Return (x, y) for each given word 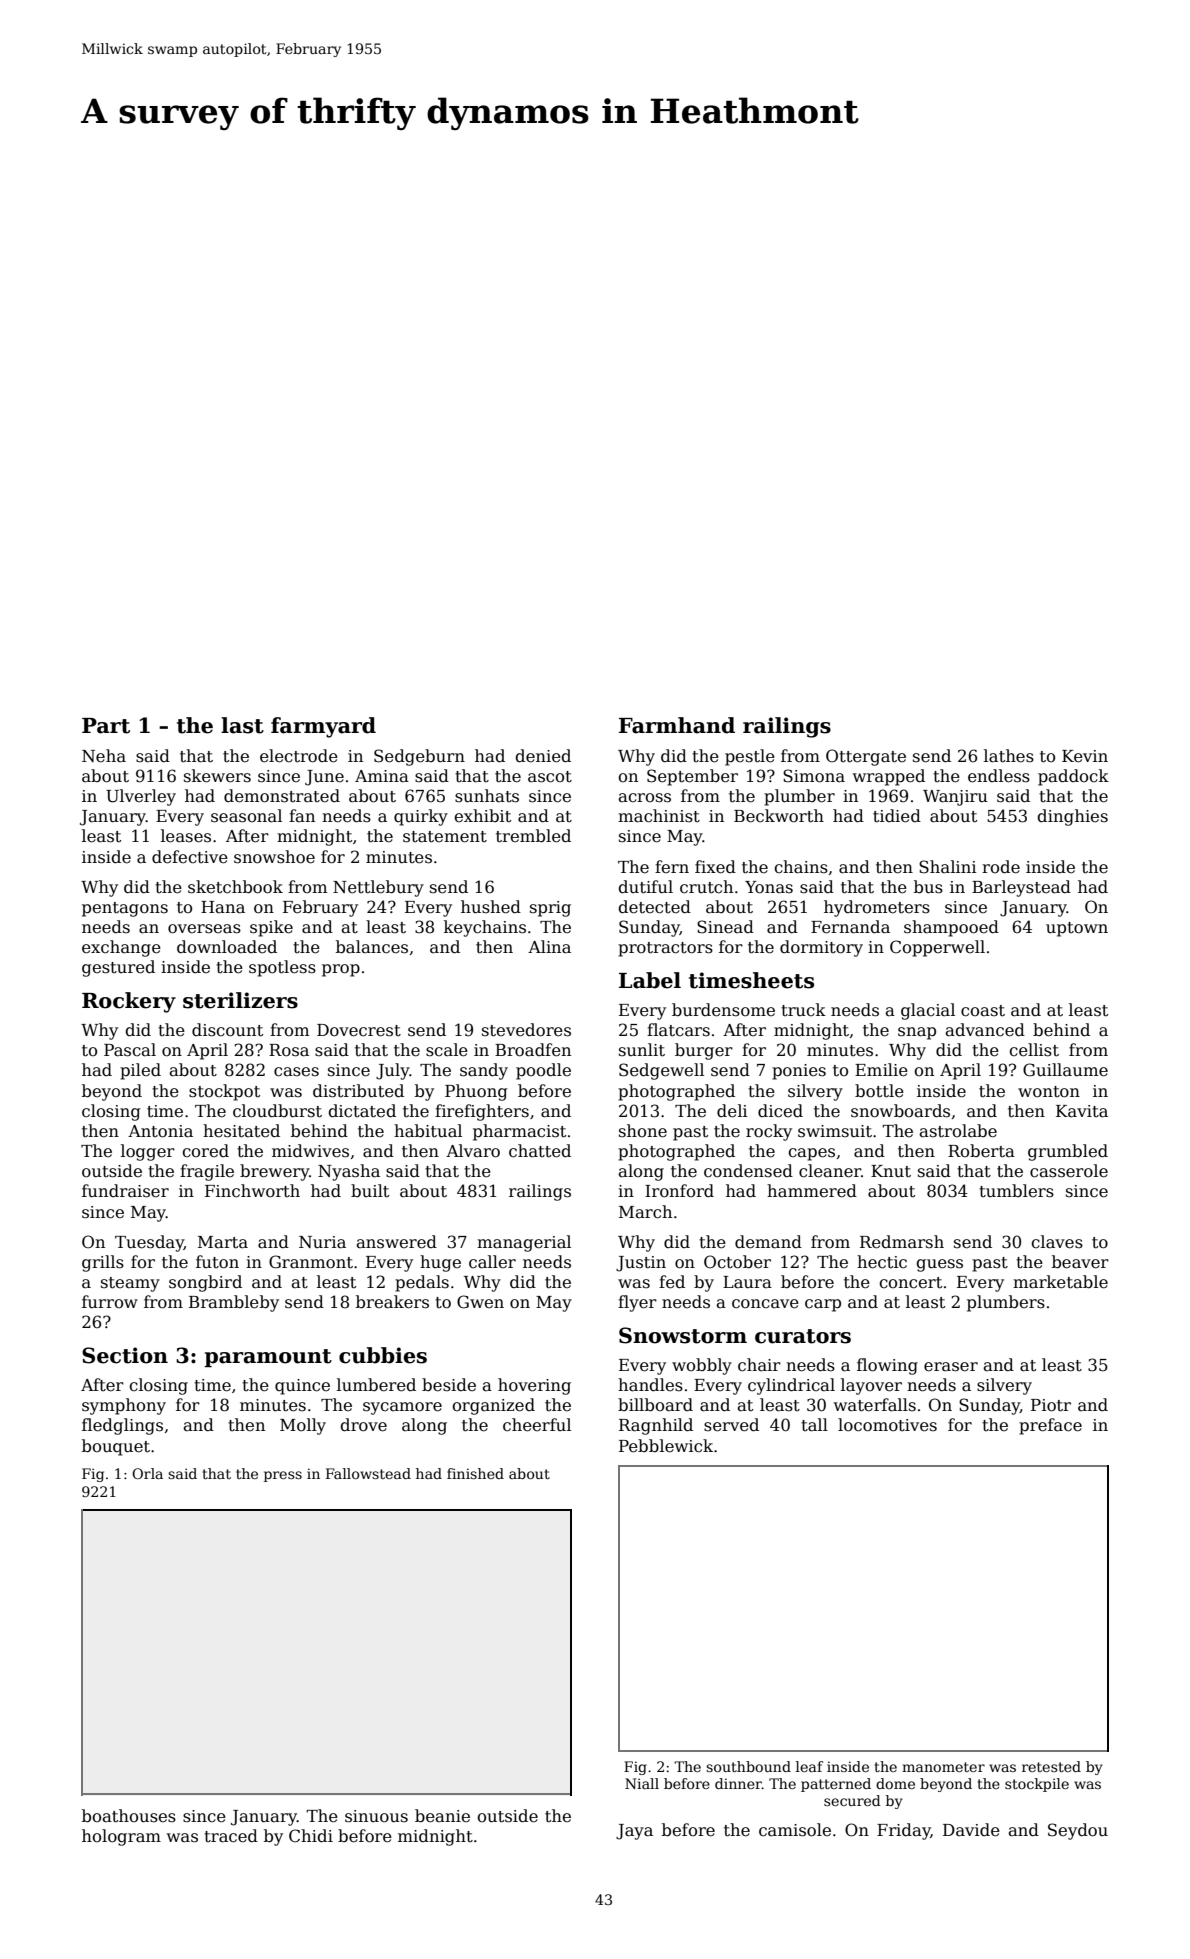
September (692, 777)
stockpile (1037, 1785)
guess (939, 1265)
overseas (204, 929)
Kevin (1085, 756)
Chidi (311, 1836)
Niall (642, 1783)
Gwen (480, 1302)
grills (103, 1263)
